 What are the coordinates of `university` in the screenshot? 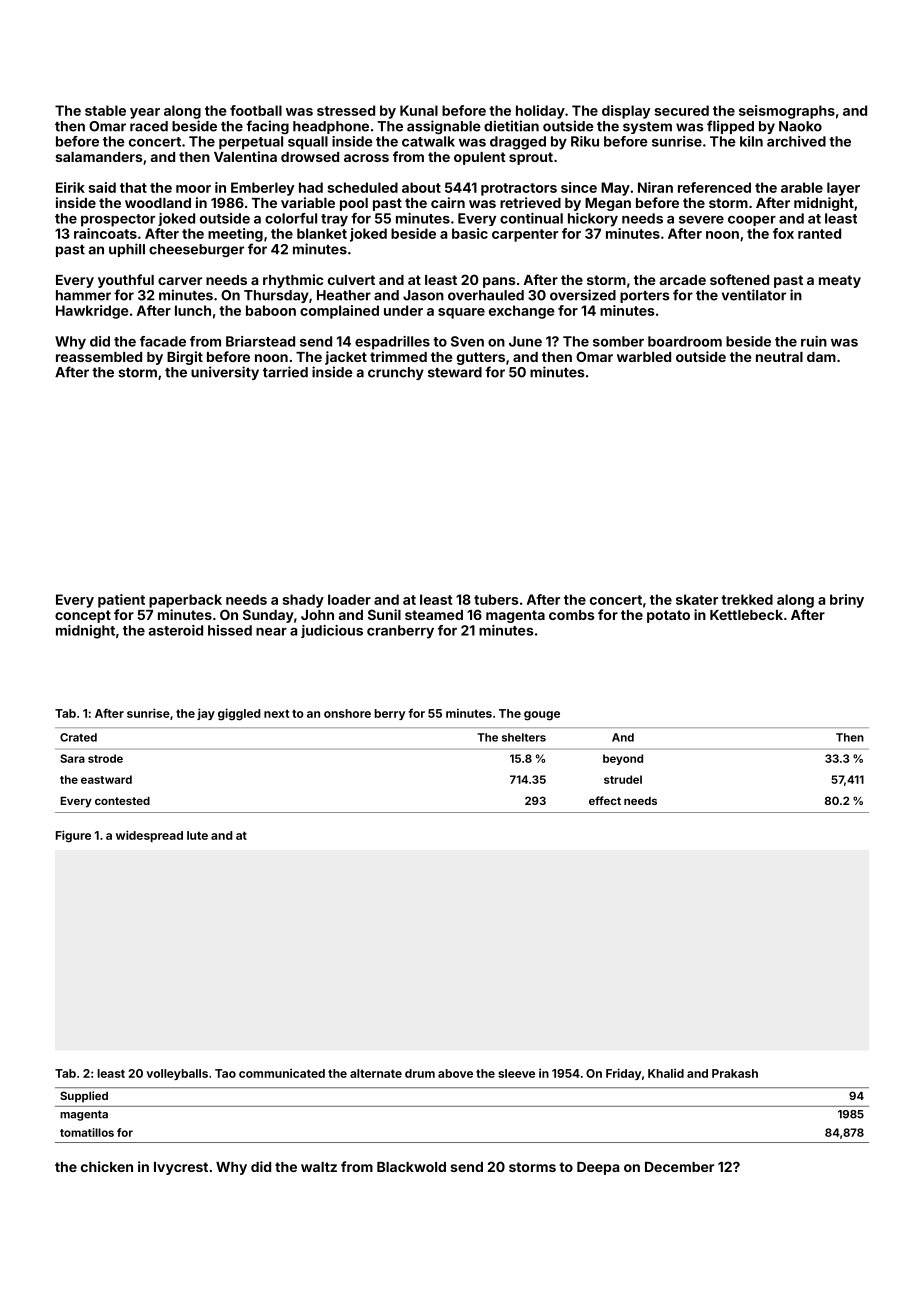 It's located at (225, 373).
